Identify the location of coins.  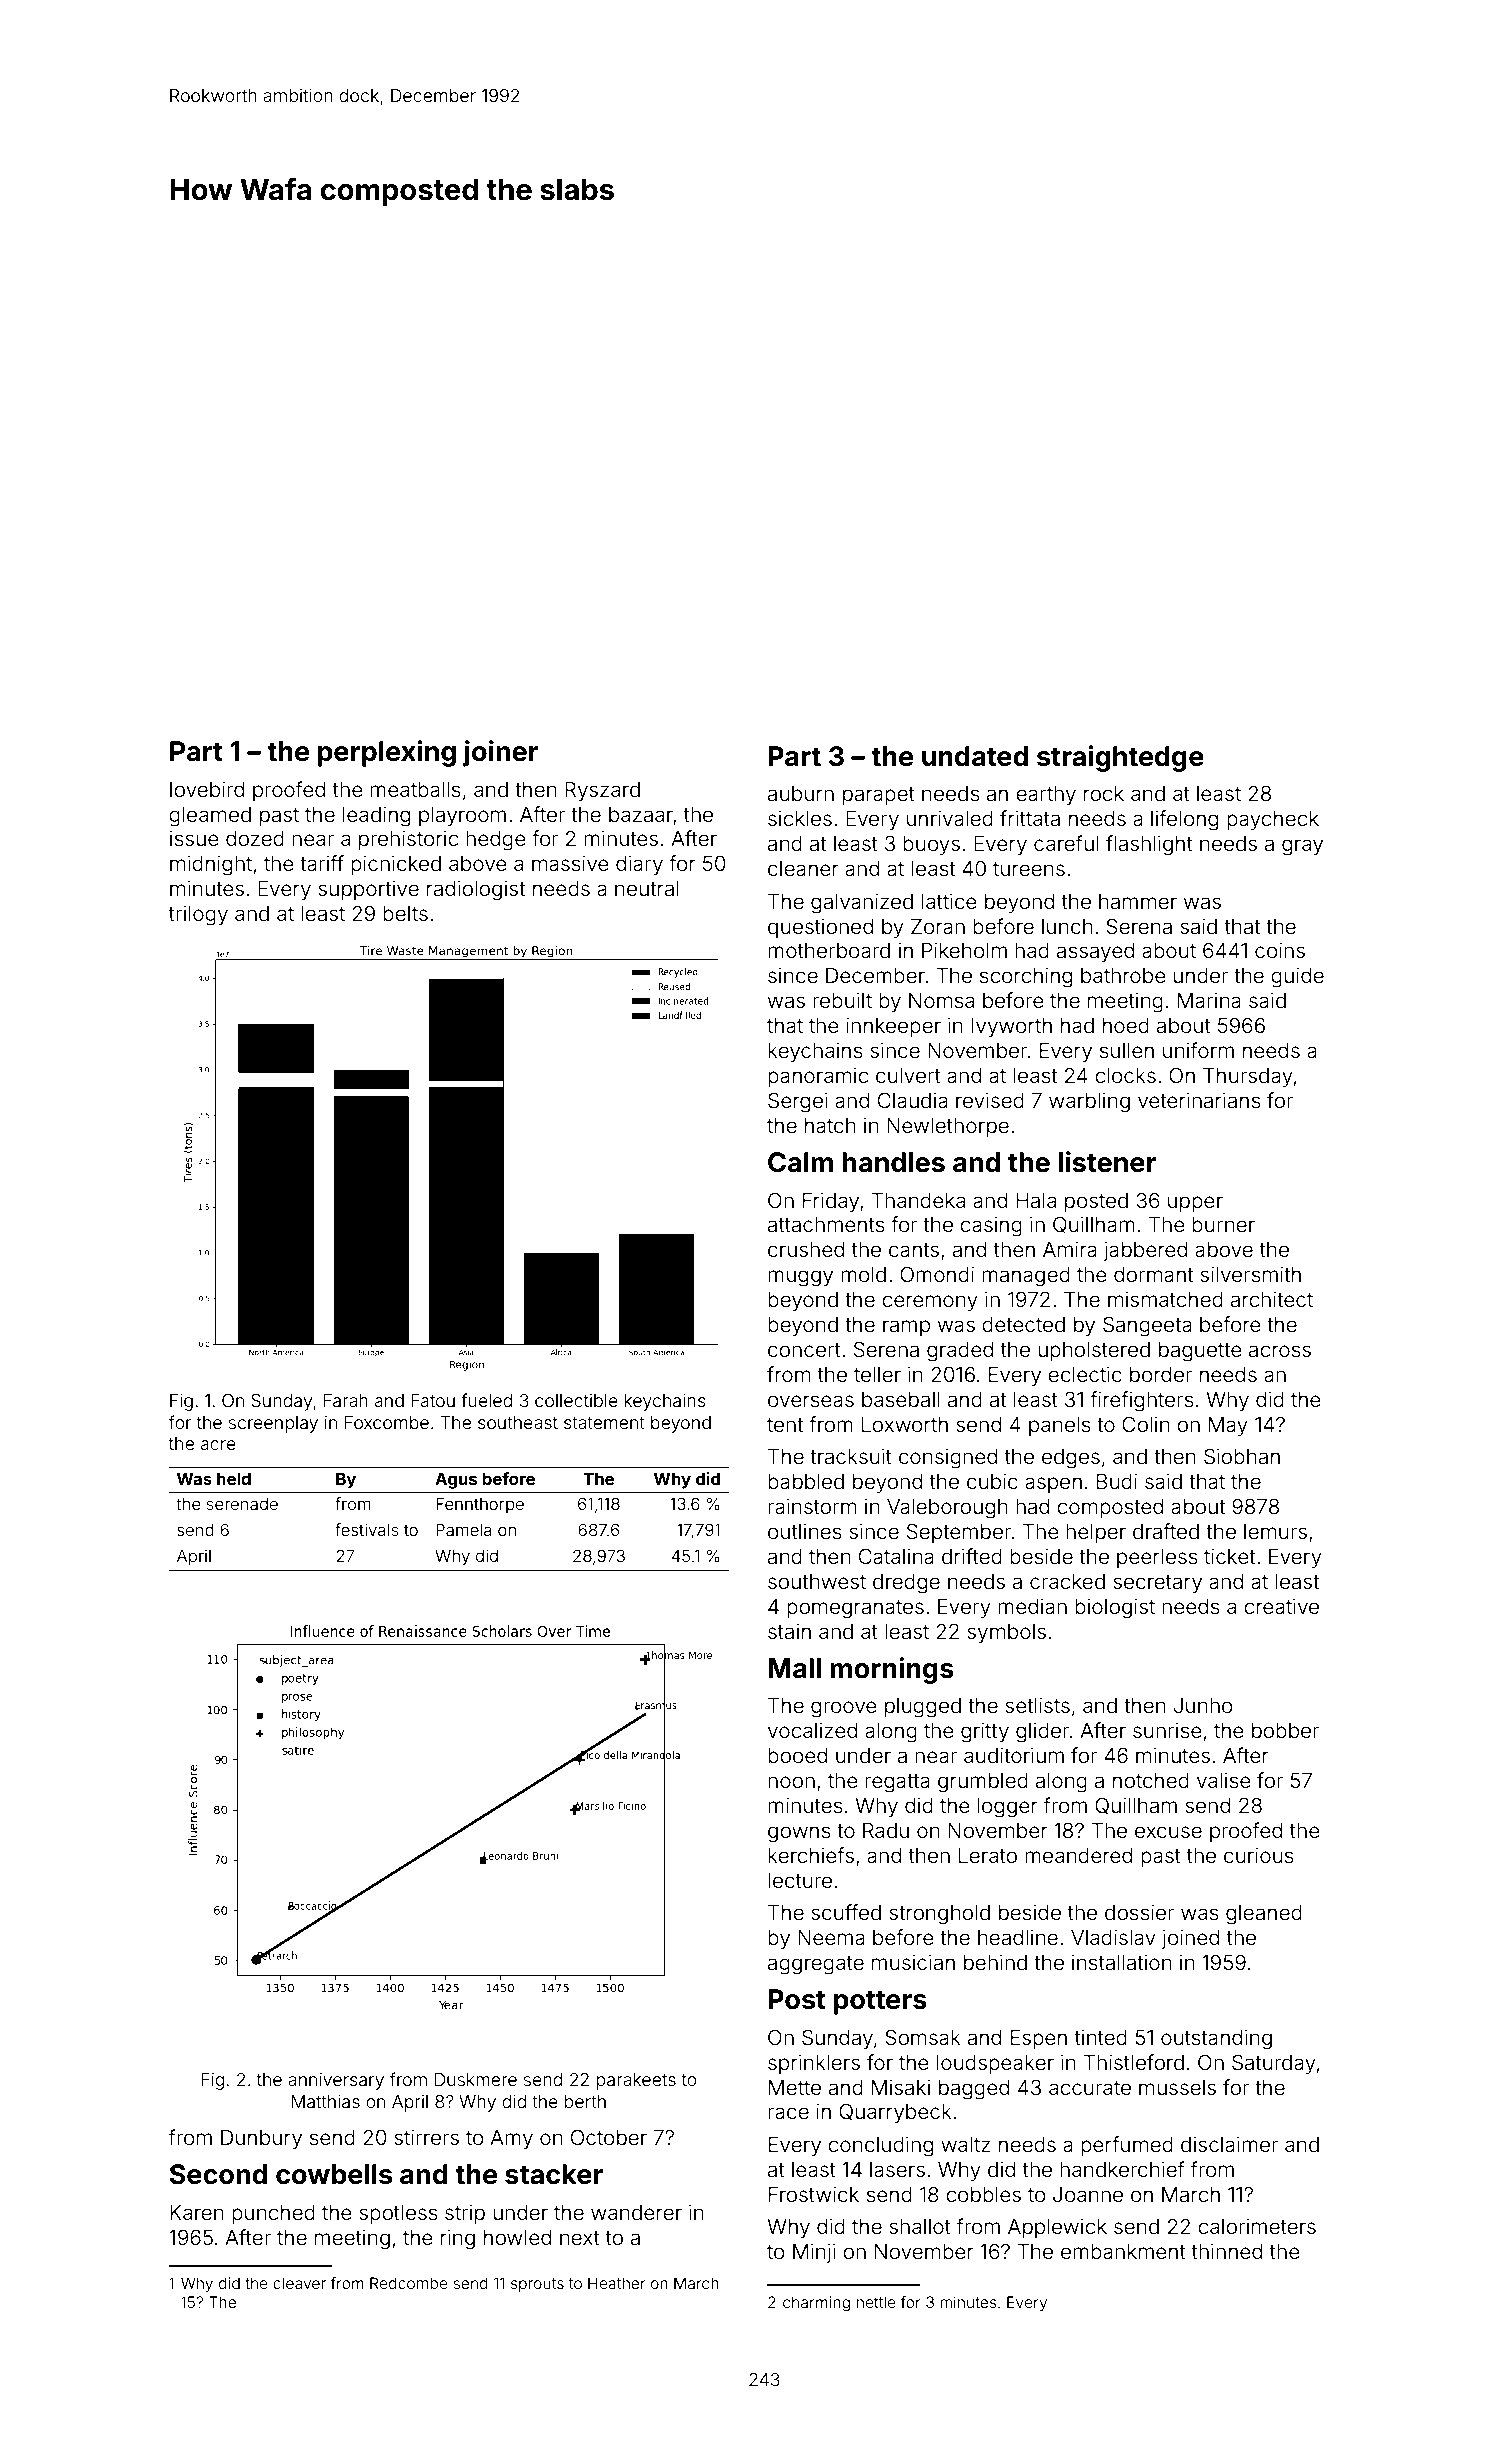
(1280, 950).
